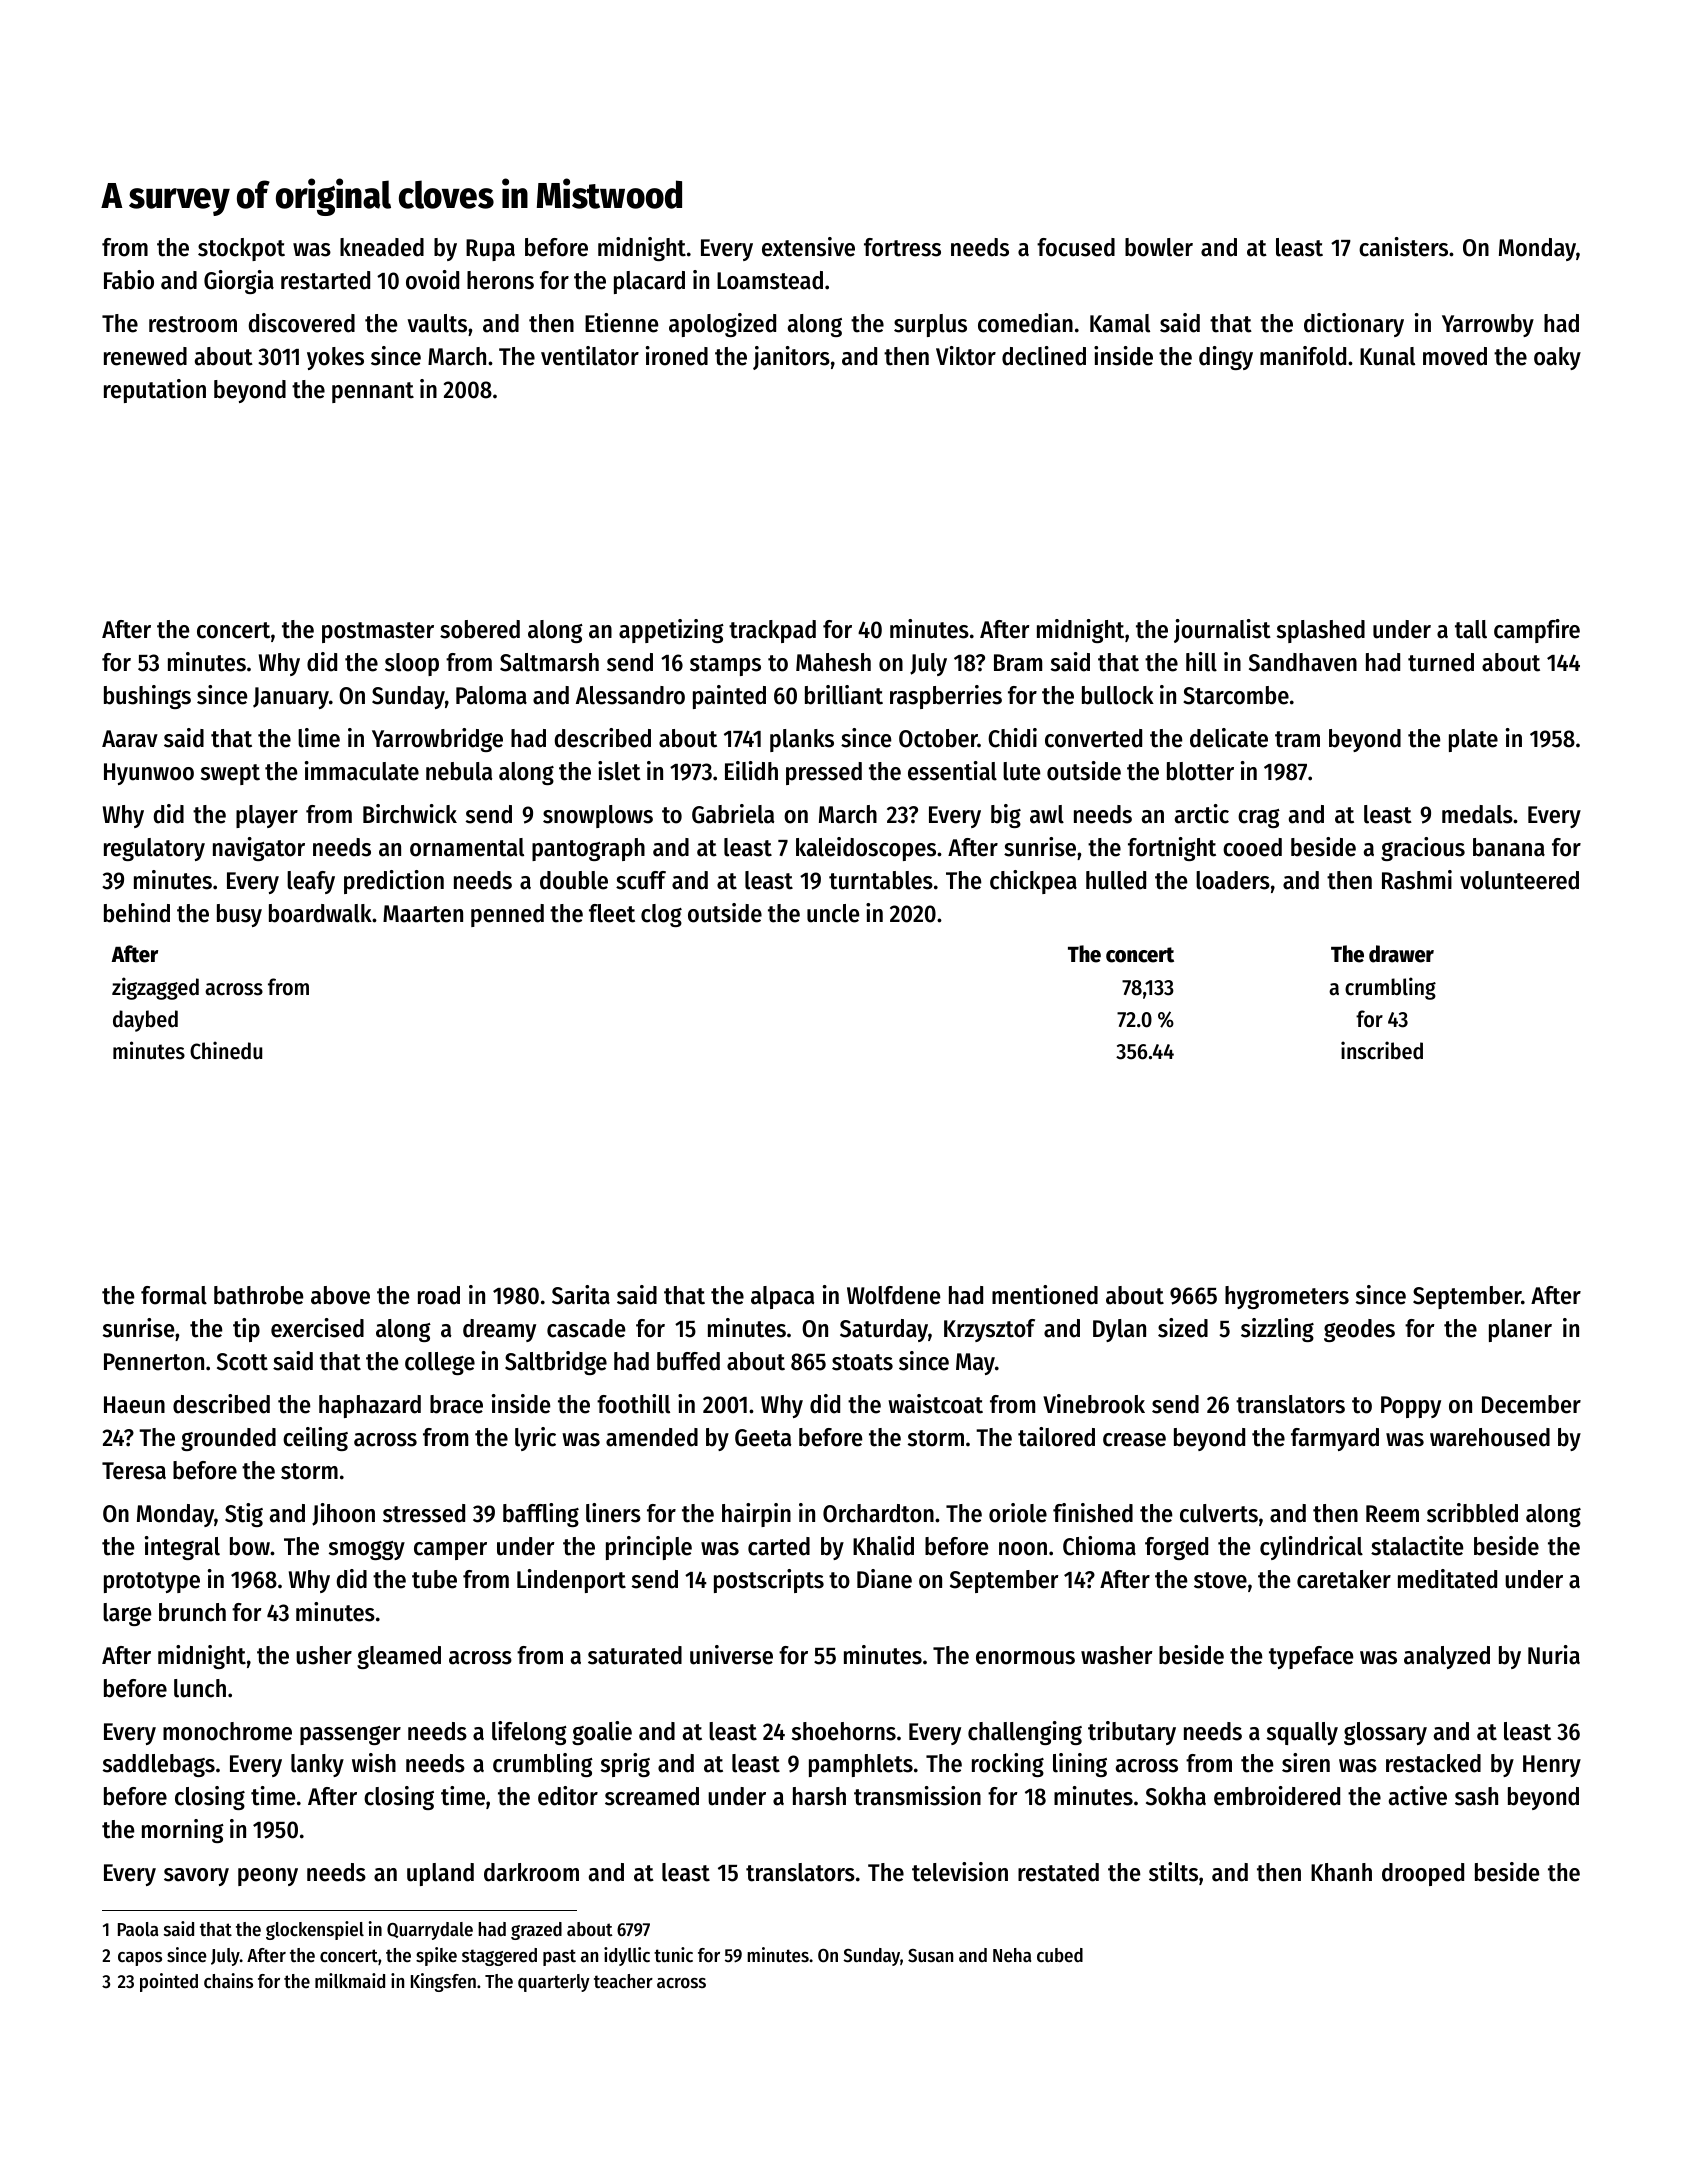 The height and width of the document is (2178, 1683). Describe the element at coordinates (844, 695) in the document. I see `brilliant` at that location.
